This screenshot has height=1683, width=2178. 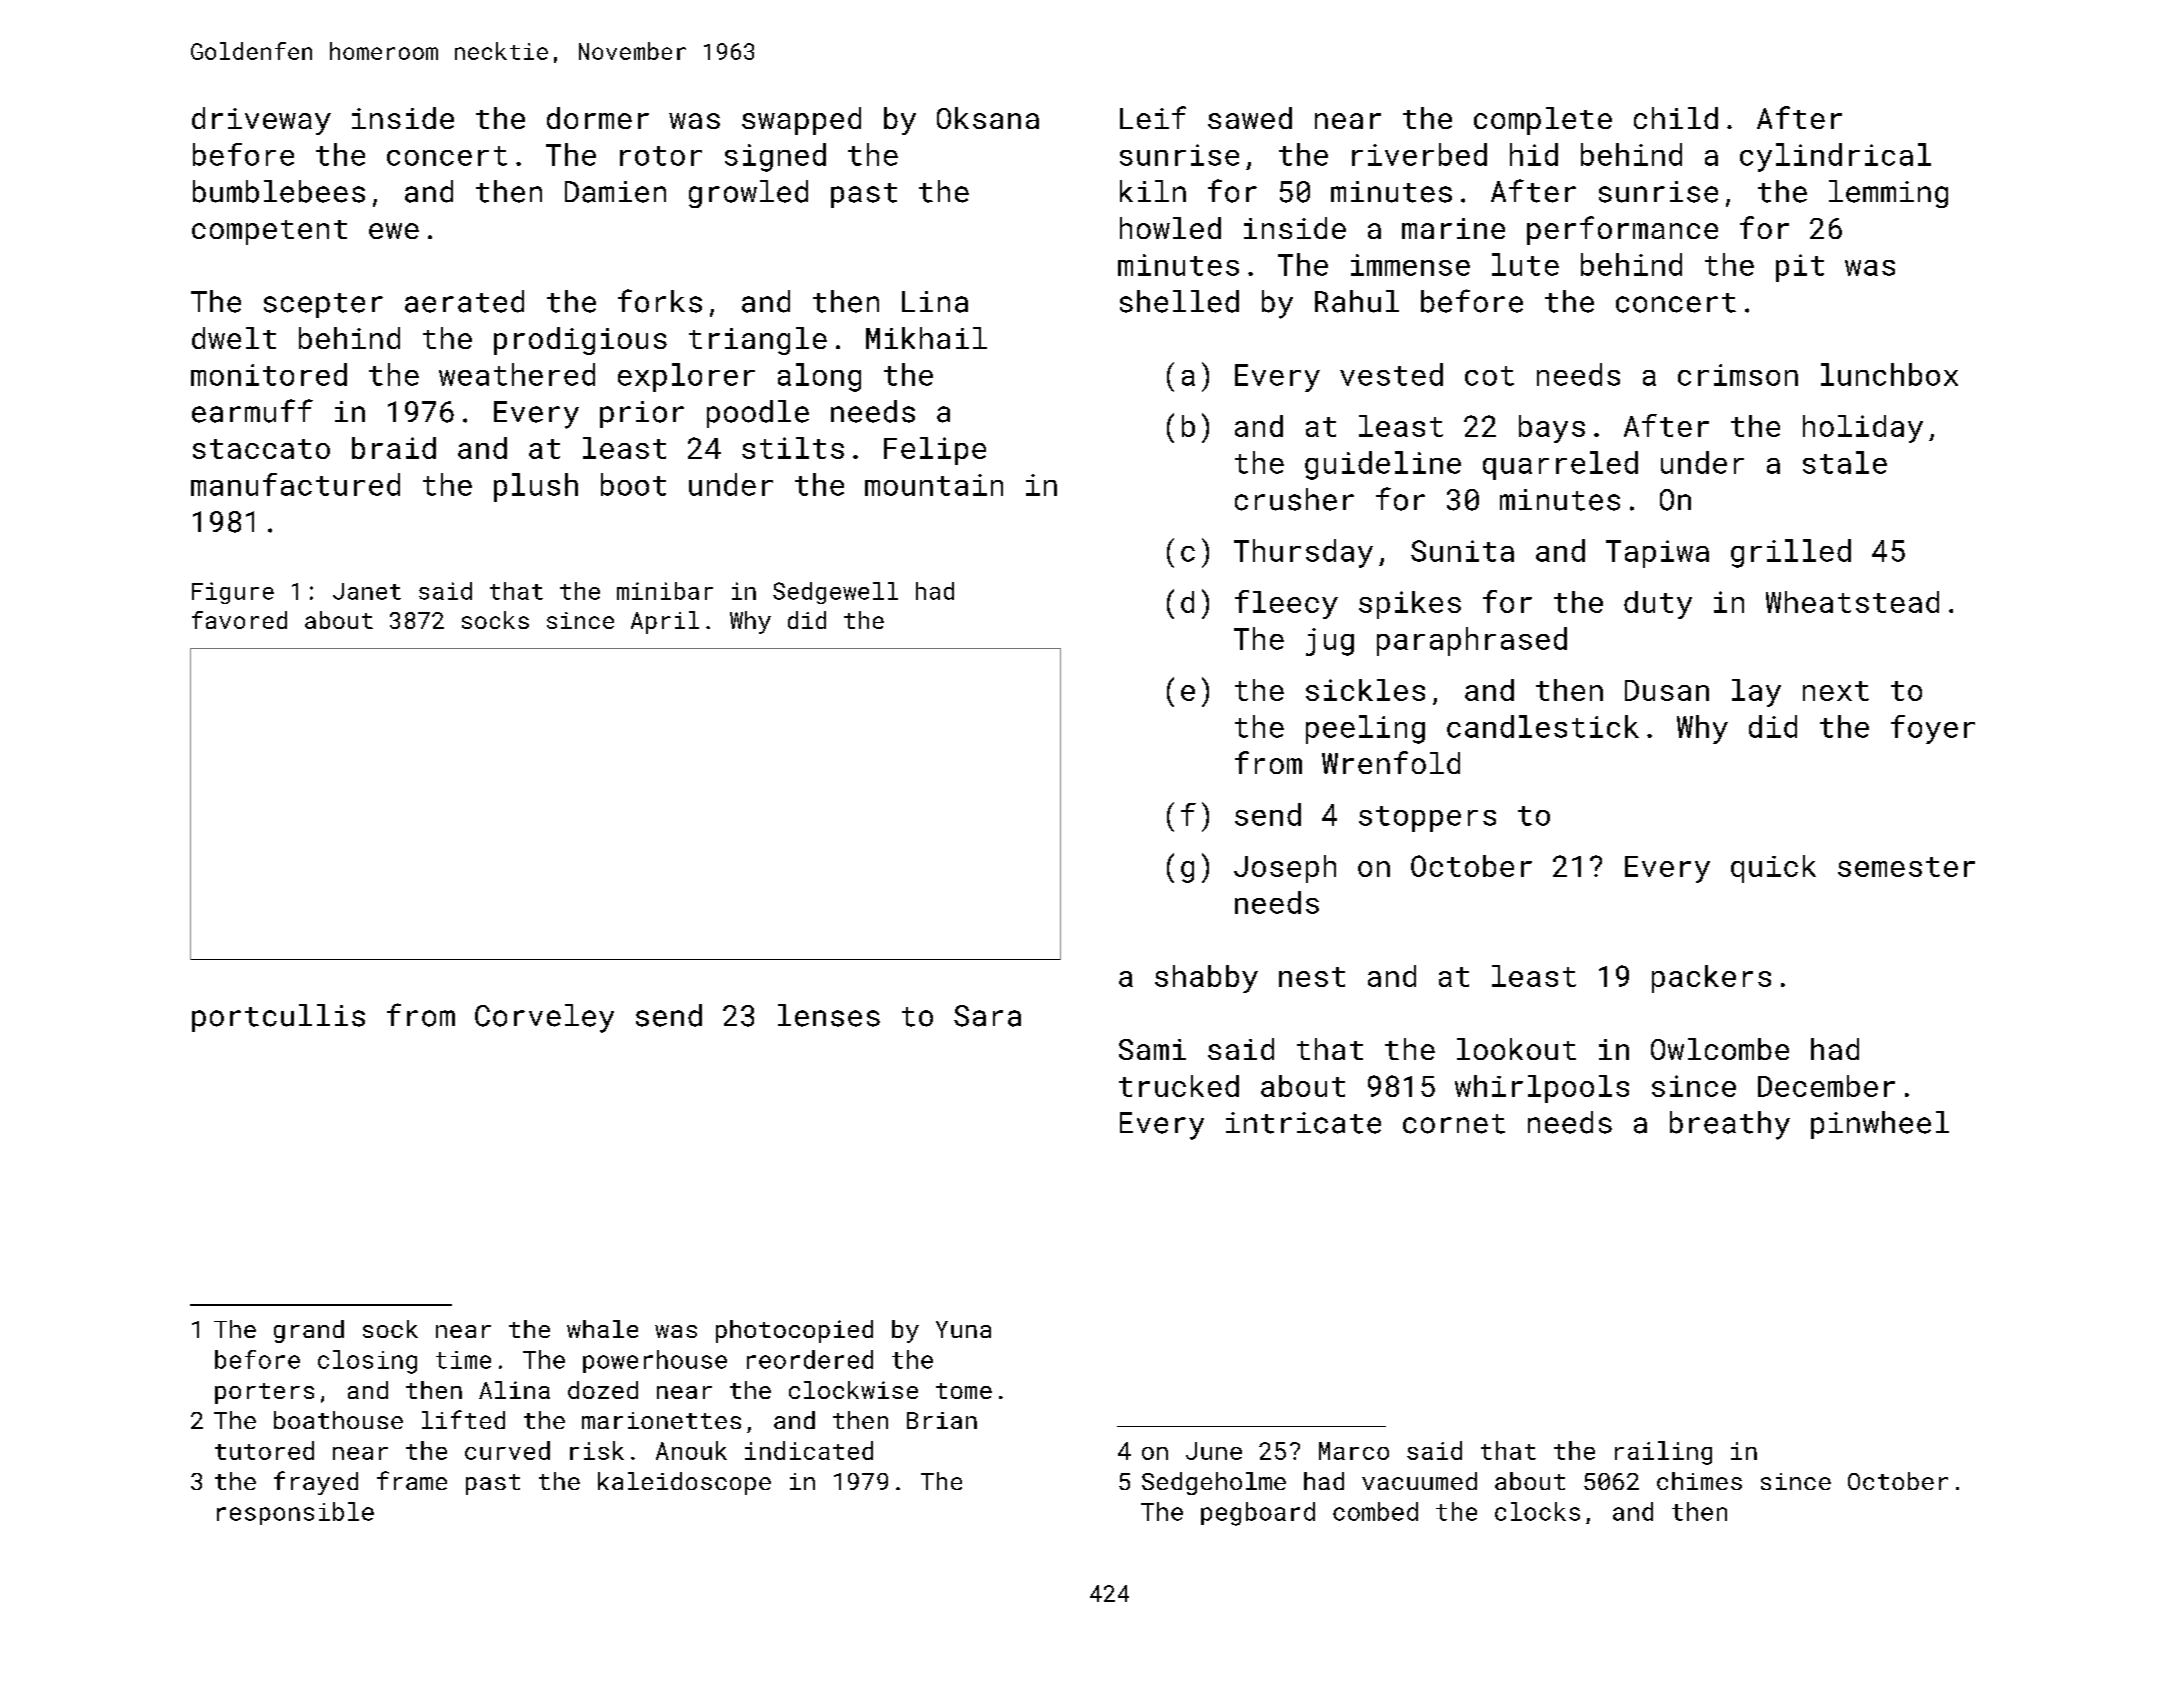 What do you see at coordinates (1391, 374) in the screenshot?
I see `vested` at bounding box center [1391, 374].
